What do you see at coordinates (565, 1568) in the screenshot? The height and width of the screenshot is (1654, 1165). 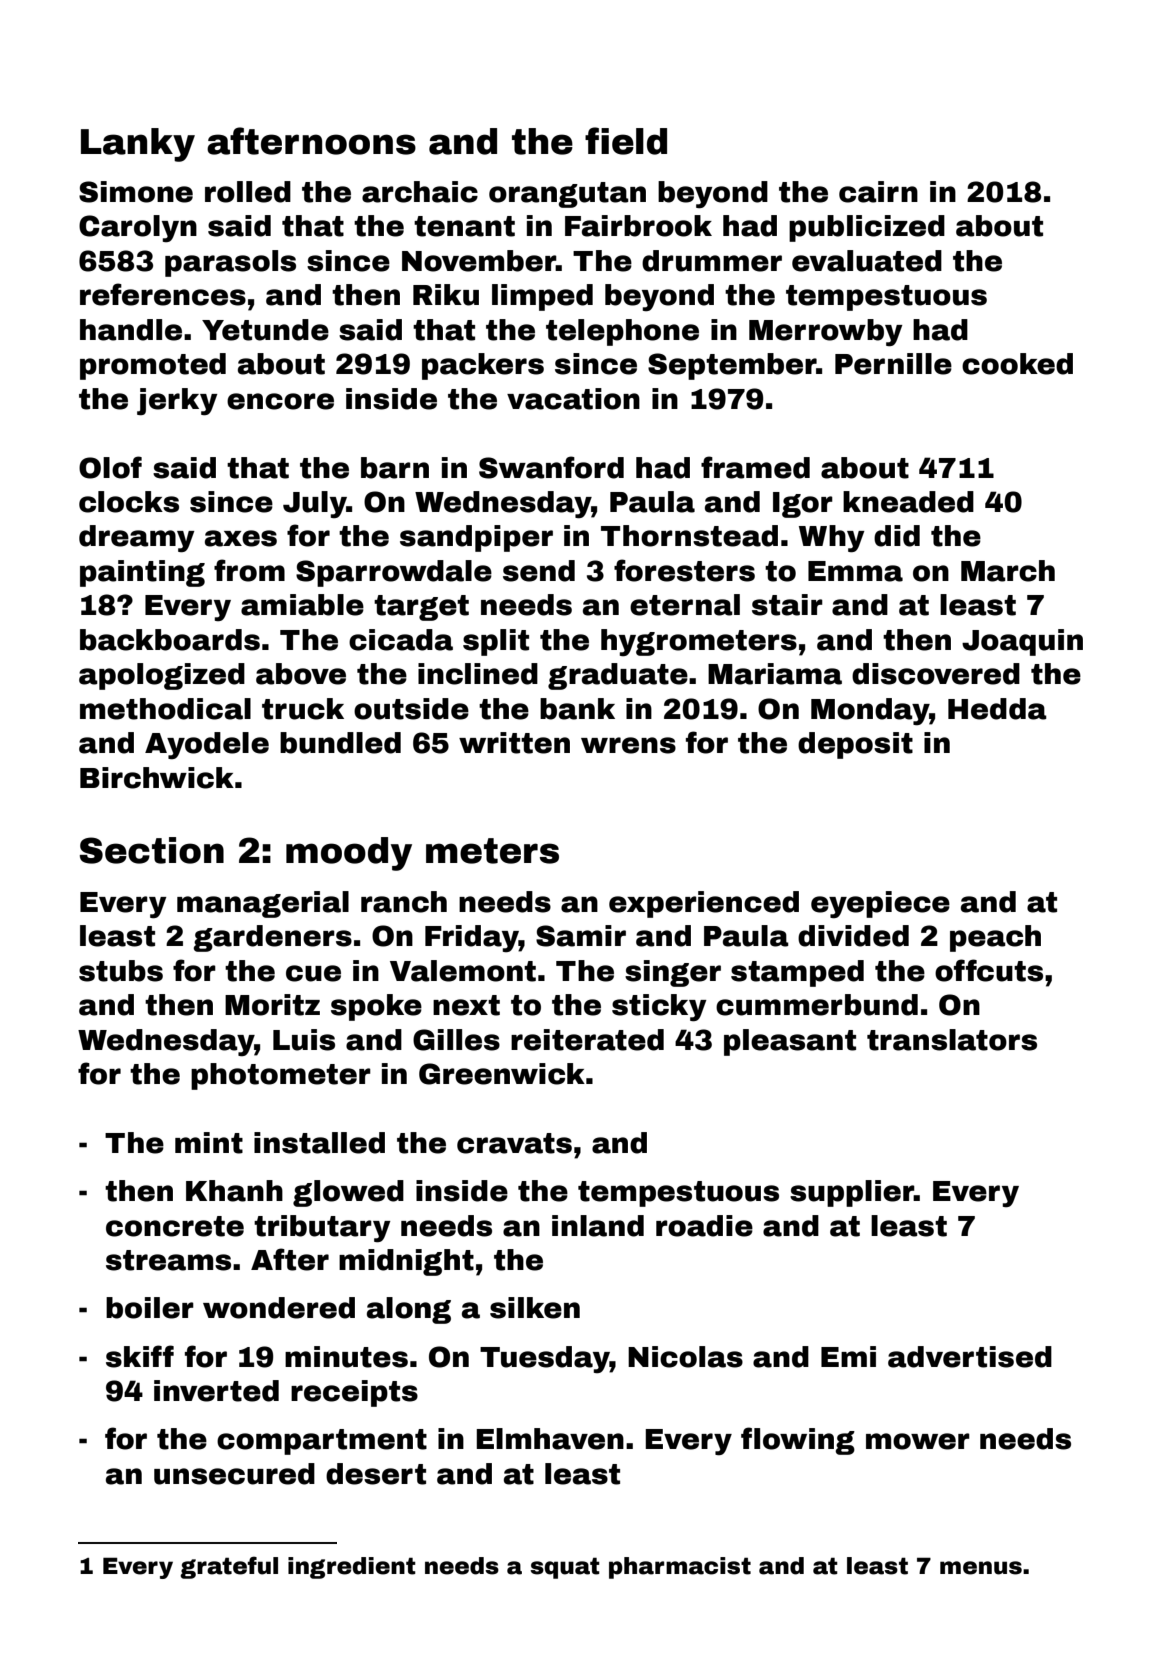 I see `squat` at bounding box center [565, 1568].
